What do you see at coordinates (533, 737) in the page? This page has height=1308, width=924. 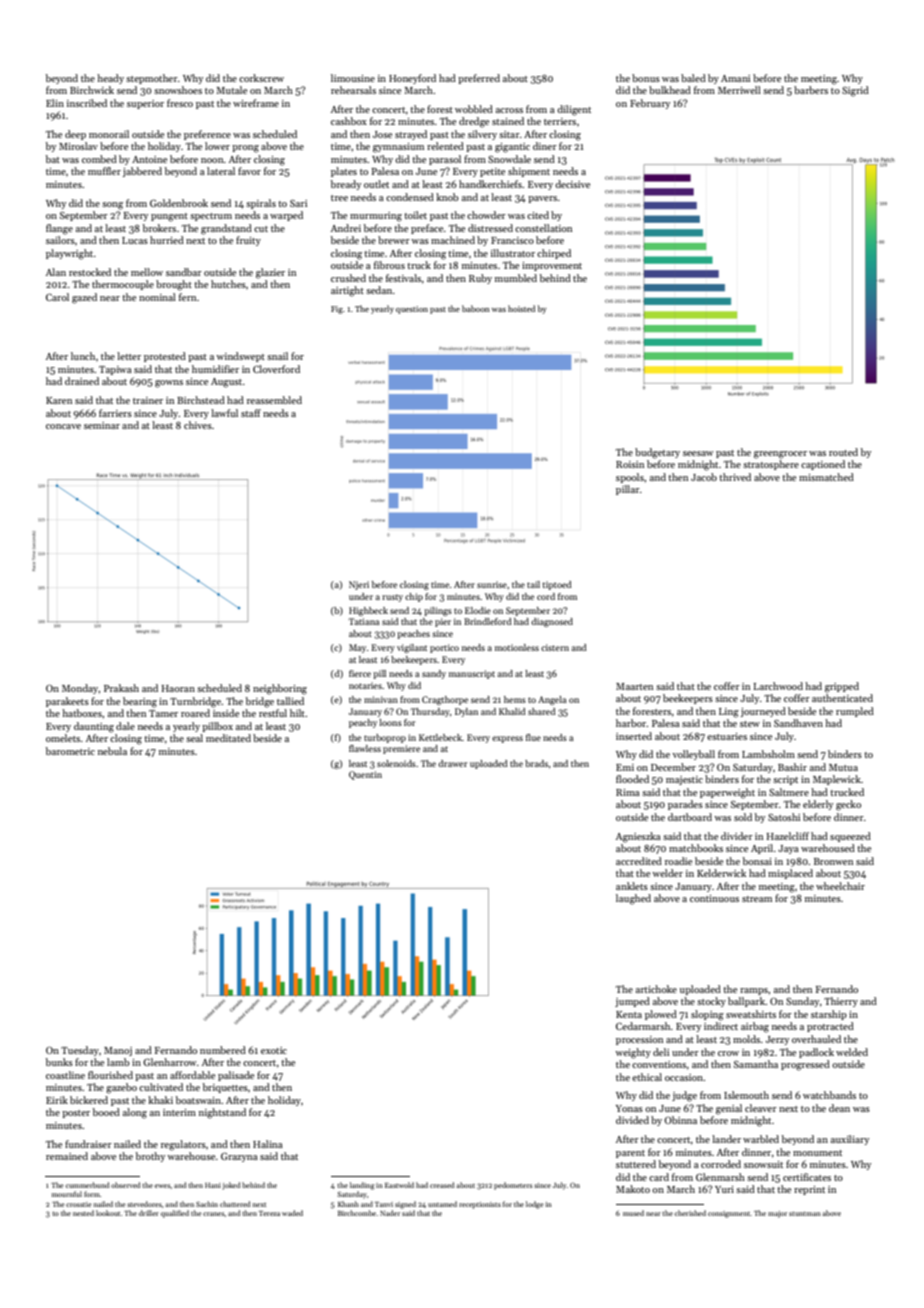 I see `flue` at bounding box center [533, 737].
